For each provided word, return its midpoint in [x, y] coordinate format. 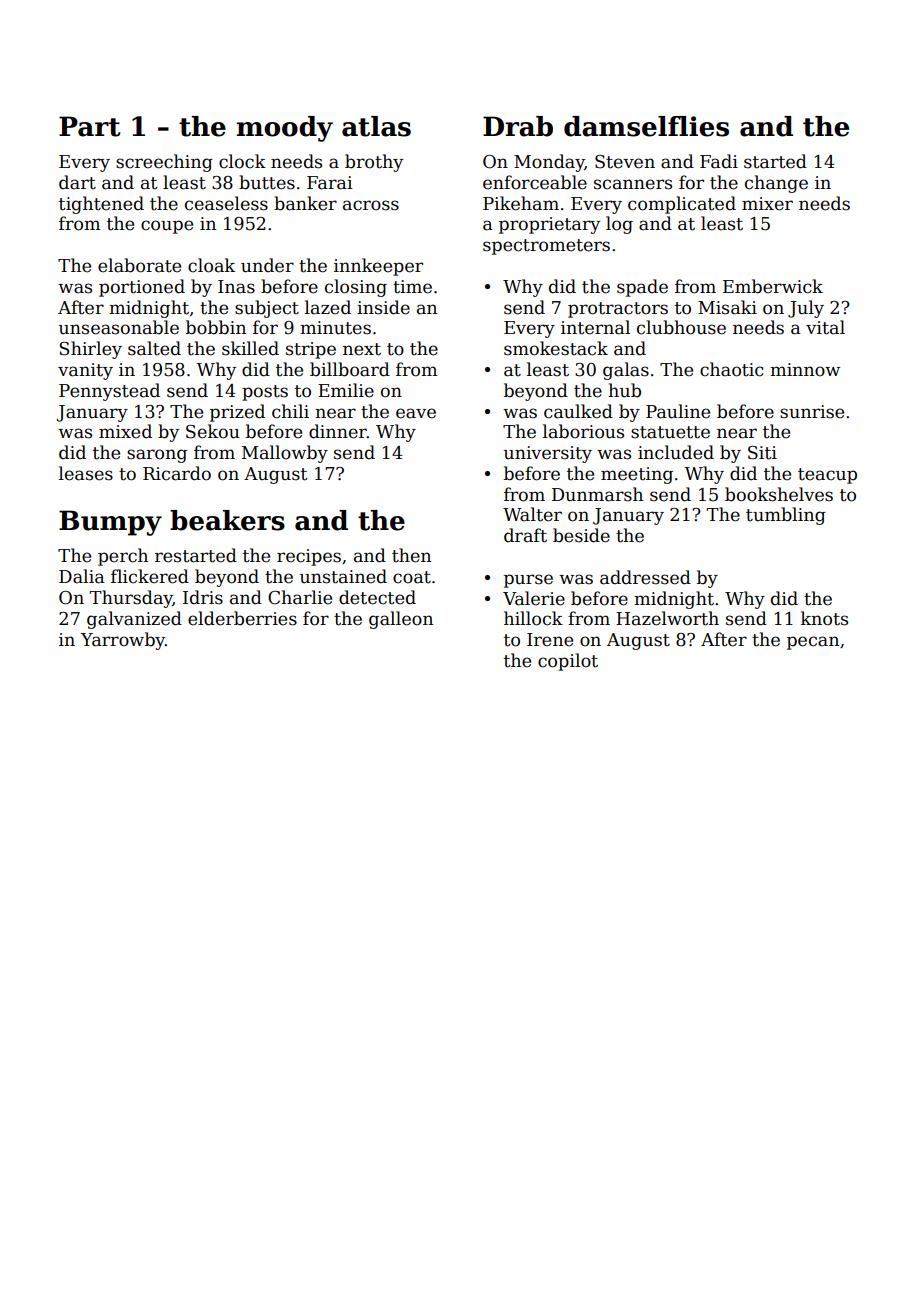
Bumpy [110, 523]
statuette [670, 432]
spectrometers [546, 247]
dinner [338, 431]
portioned [142, 288]
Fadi [719, 161]
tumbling [786, 516]
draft [525, 535]
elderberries [242, 618]
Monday [549, 163]
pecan [813, 643]
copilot [568, 662]
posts [265, 393]
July [806, 309]
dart [77, 182]
